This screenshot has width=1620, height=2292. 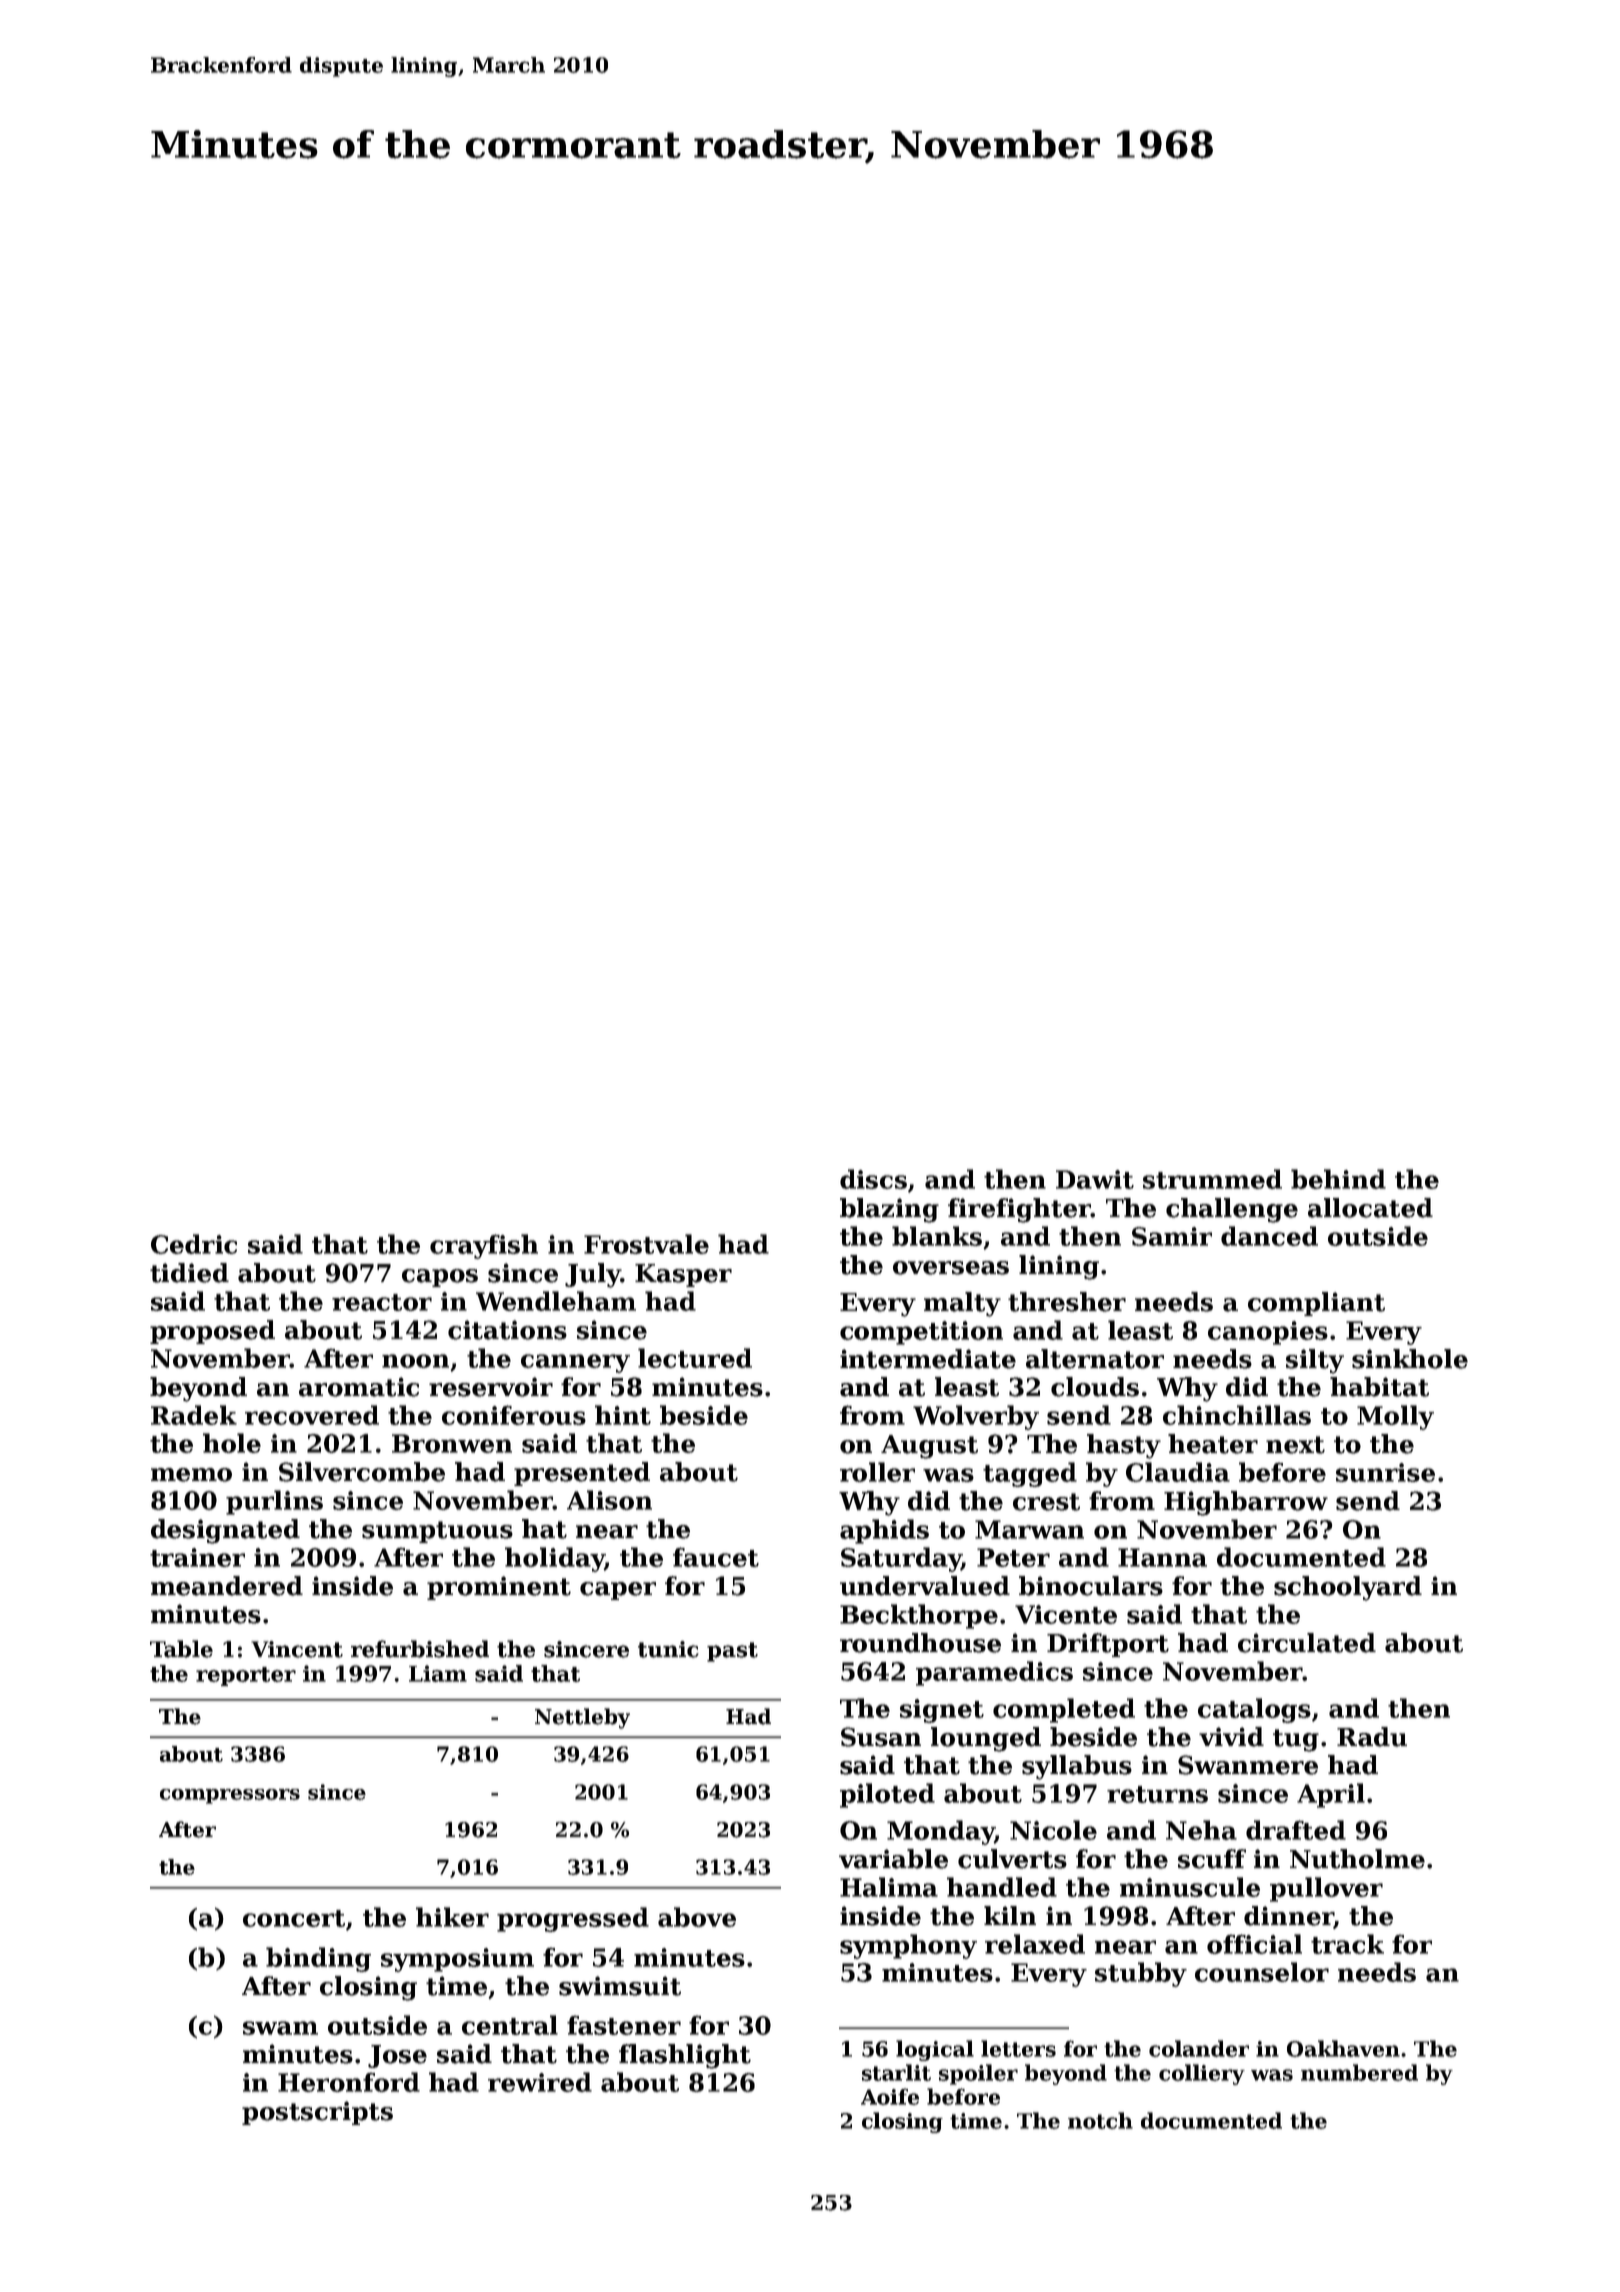 I want to click on Samir, so click(x=1172, y=1236).
